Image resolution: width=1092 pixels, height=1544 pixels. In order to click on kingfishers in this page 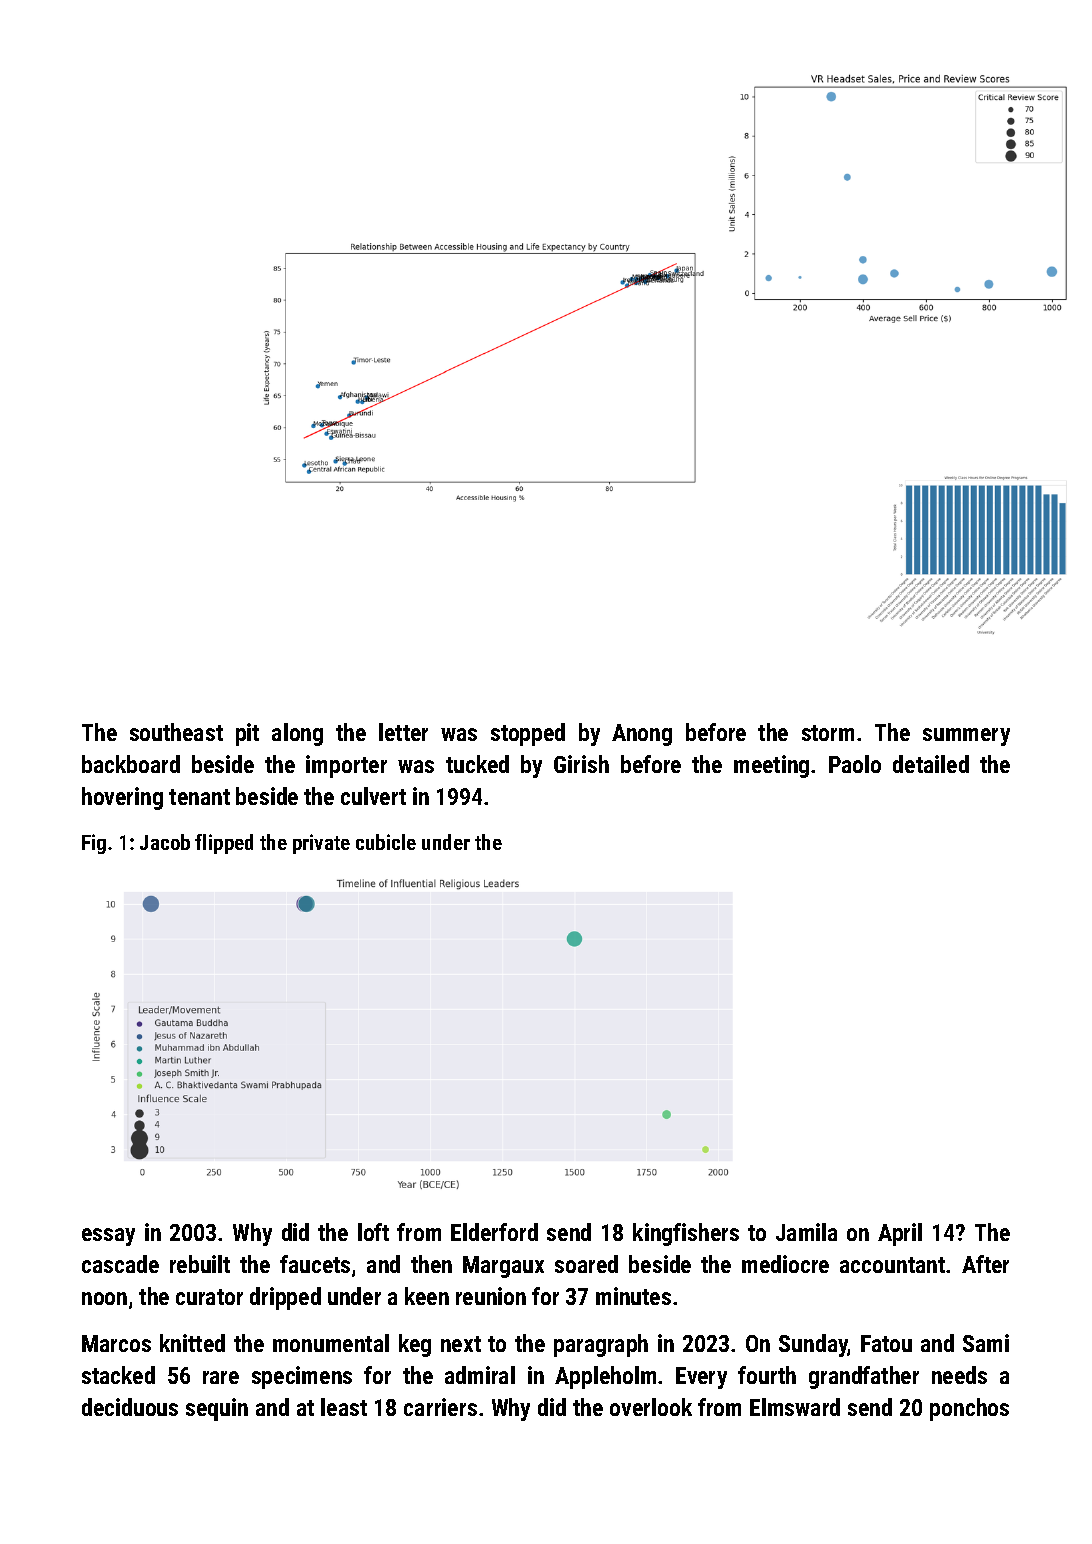, I will do `click(686, 1234)`.
